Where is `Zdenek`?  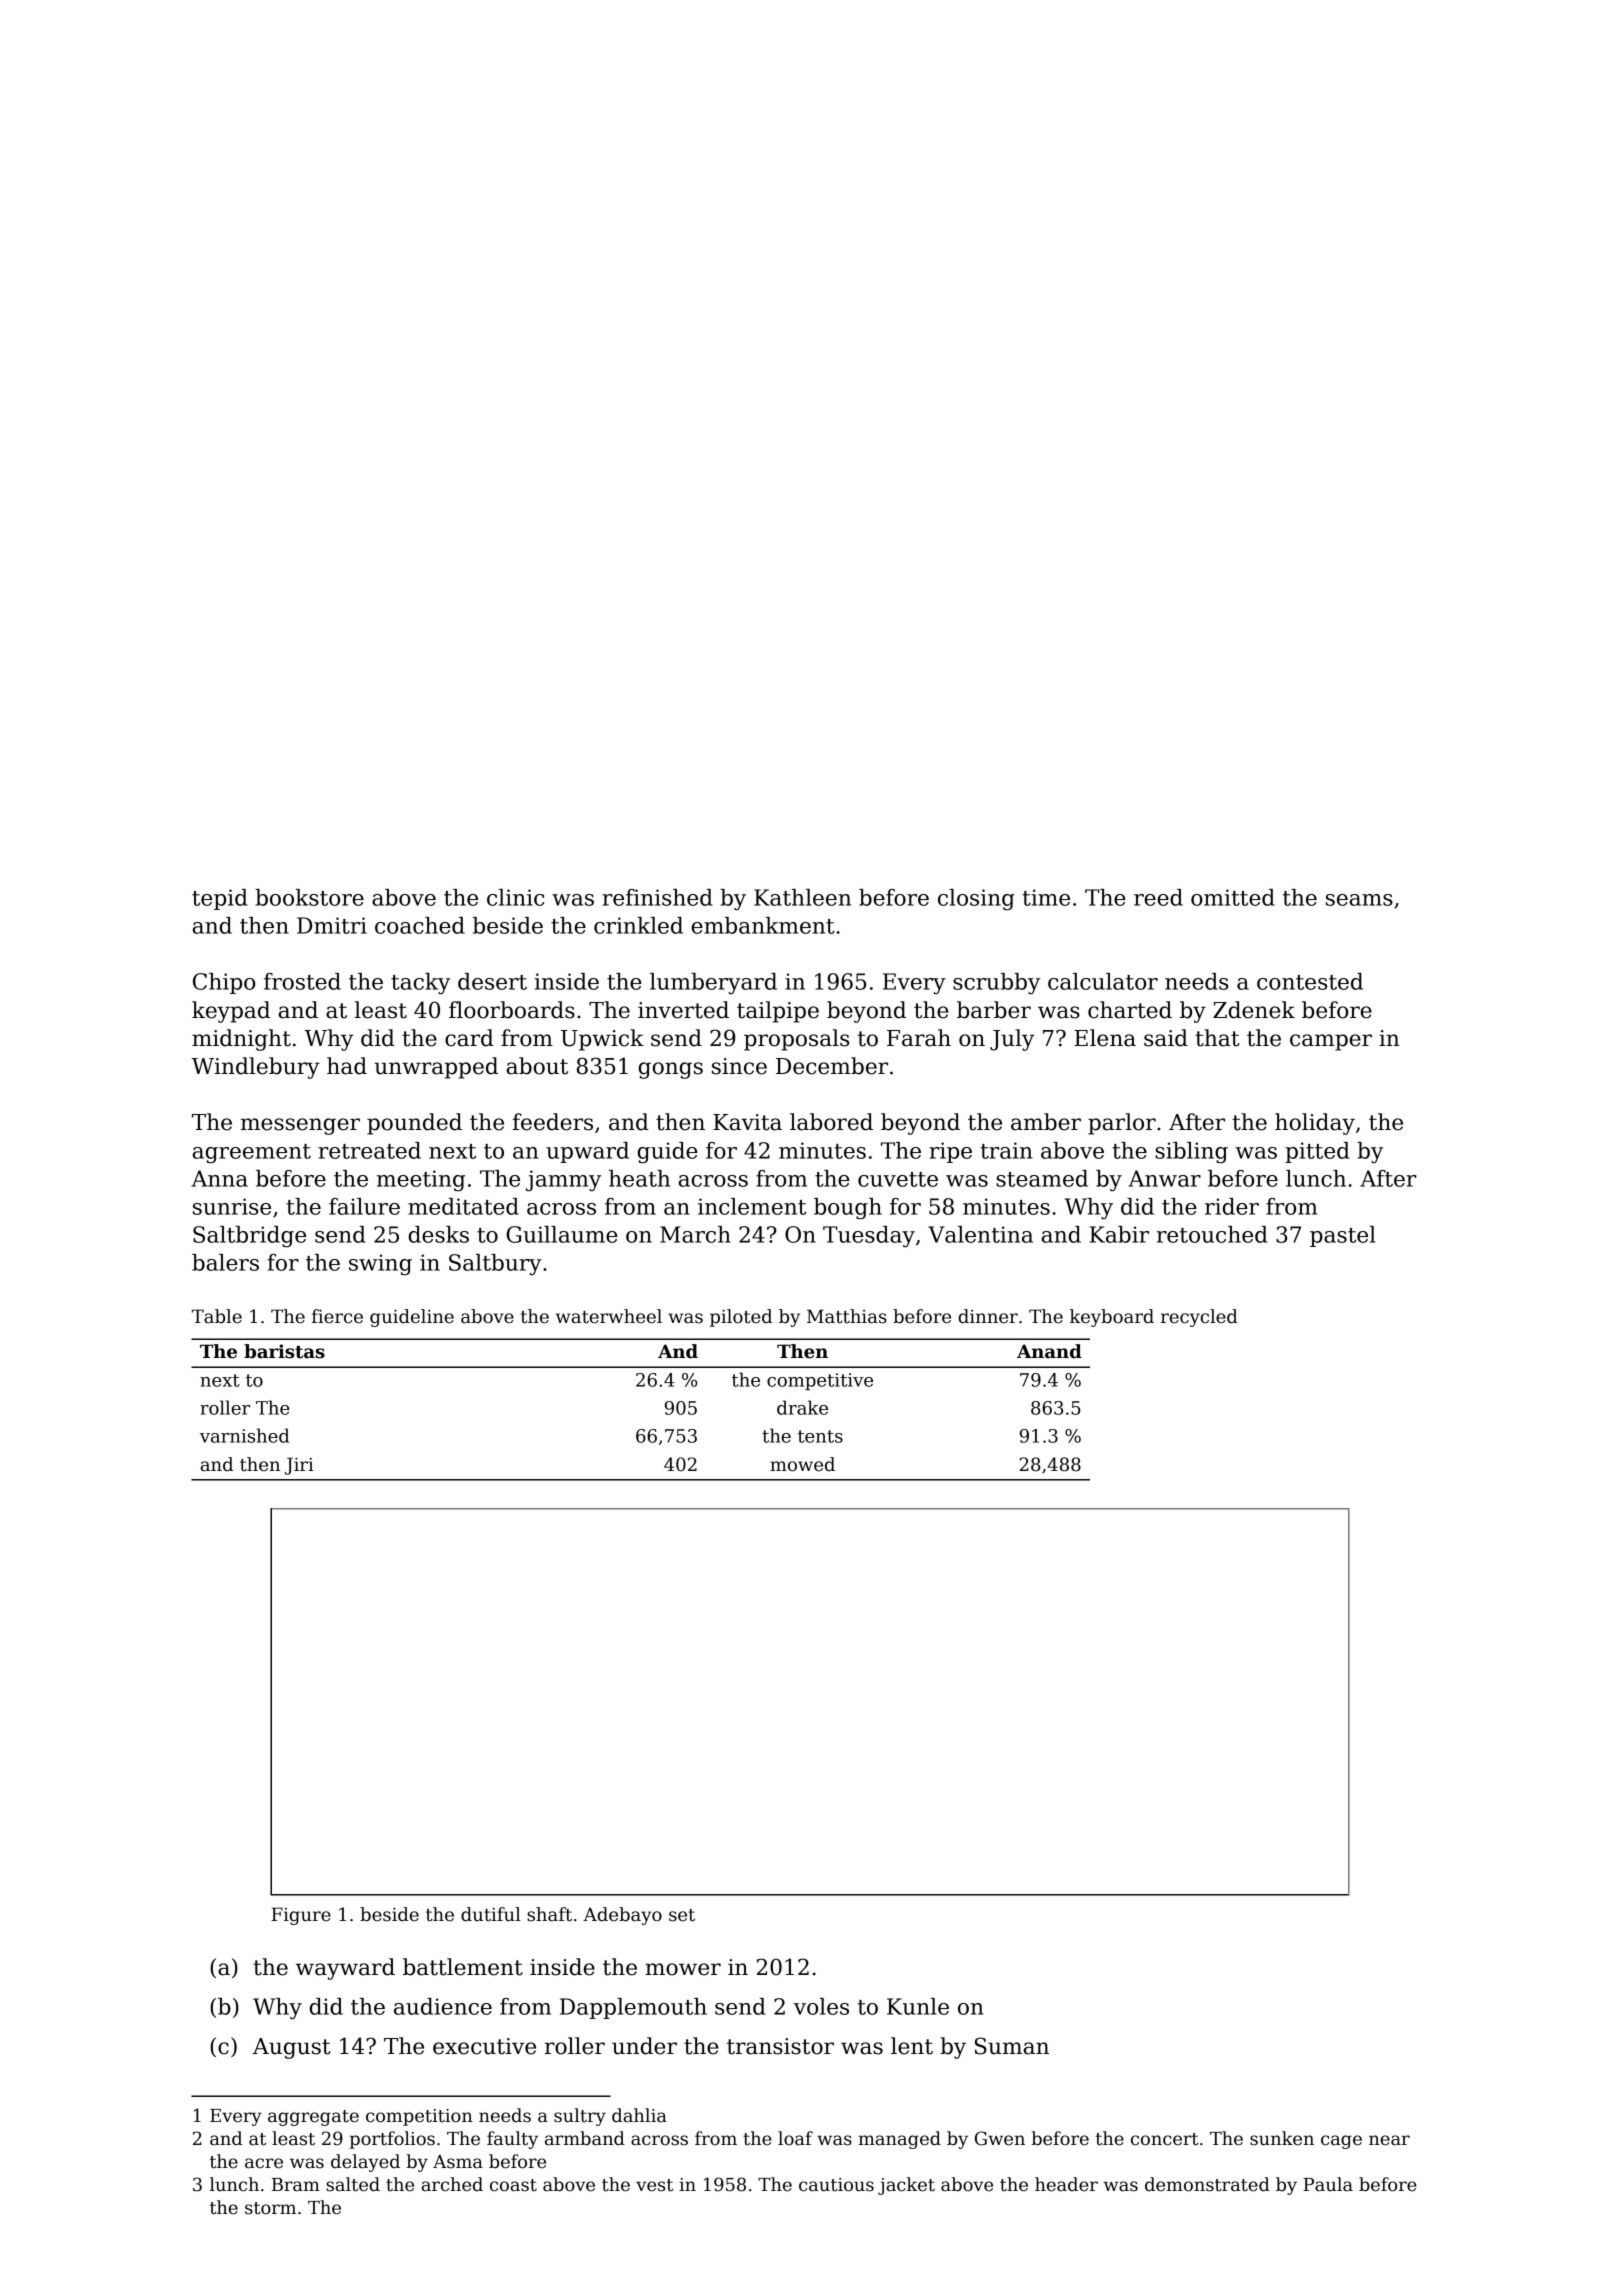 Zdenek is located at coordinates (1254, 1010).
